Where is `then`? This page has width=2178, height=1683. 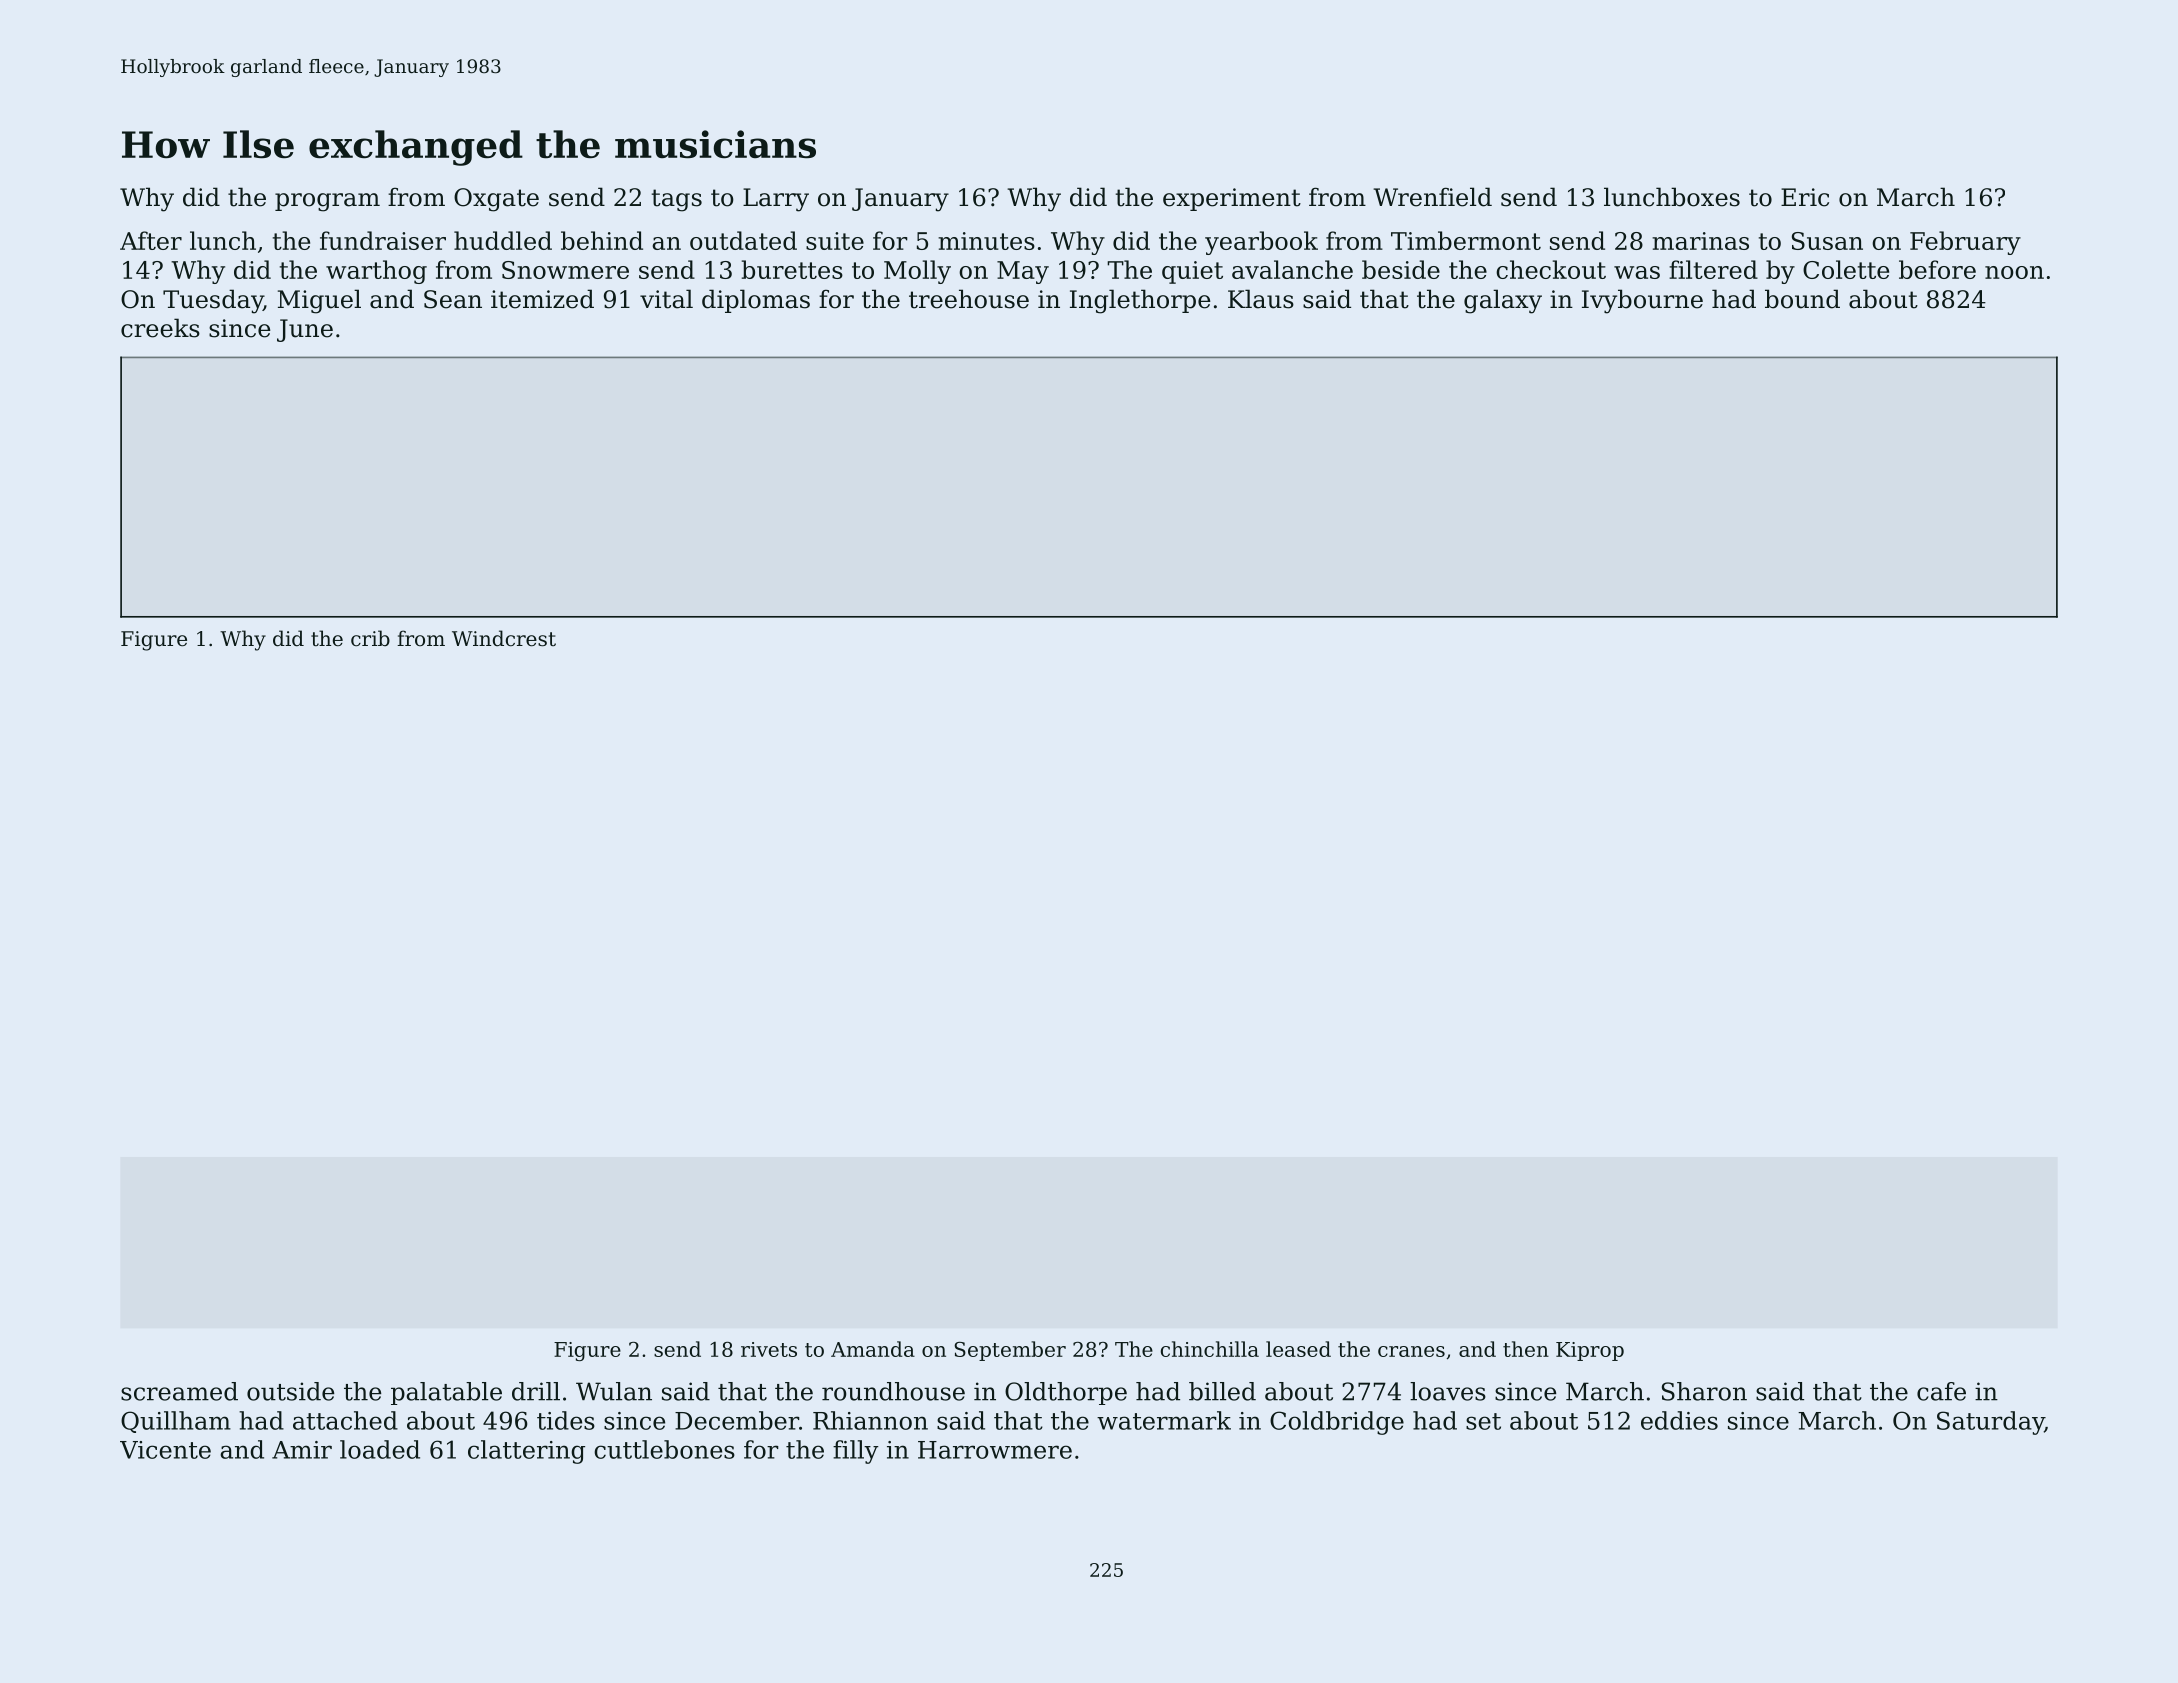 then is located at coordinates (1526, 1349).
